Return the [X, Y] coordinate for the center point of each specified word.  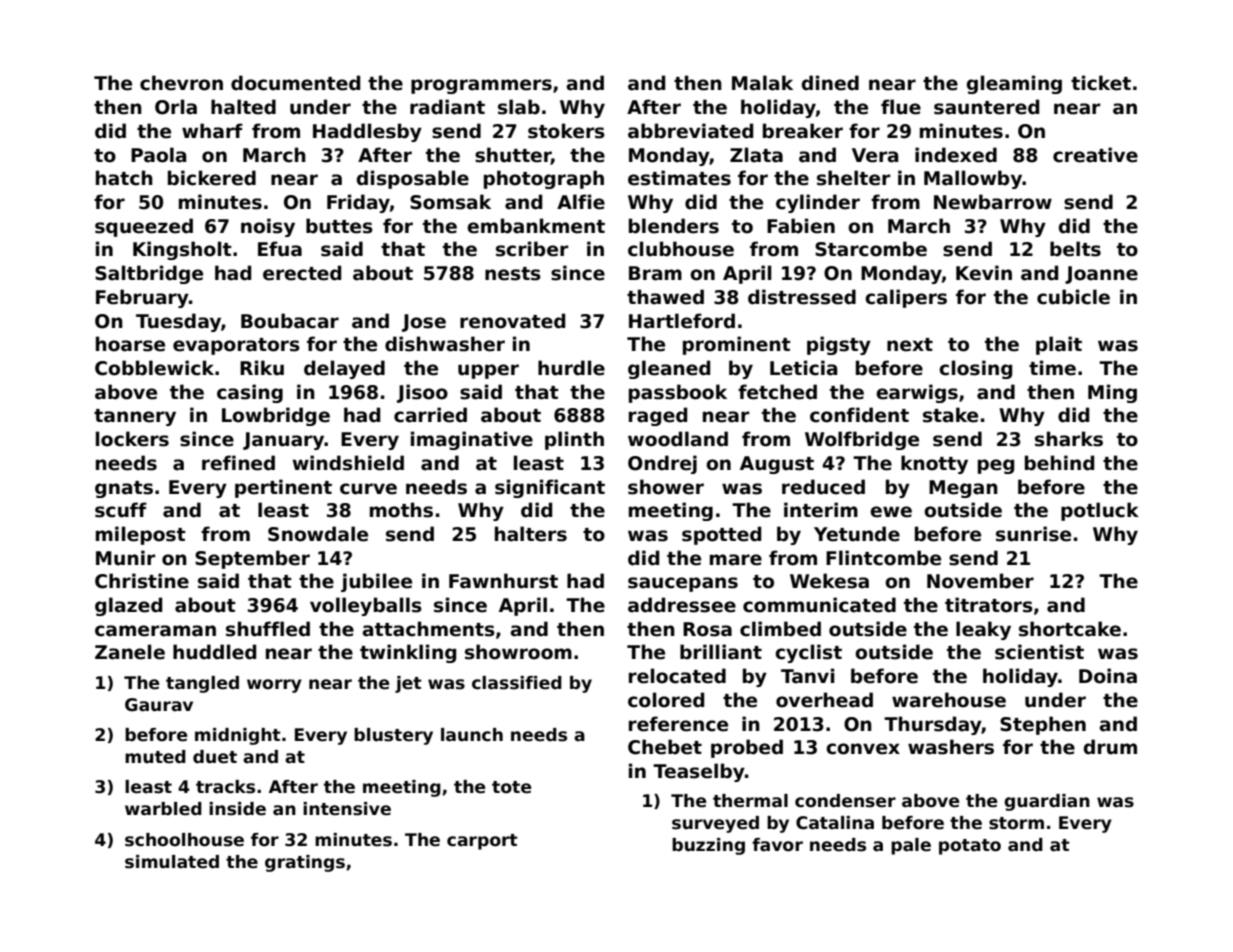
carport [482, 842]
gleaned [669, 369]
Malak [762, 83]
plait [1059, 345]
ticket [1101, 83]
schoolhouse [184, 840]
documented [295, 83]
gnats [124, 489]
